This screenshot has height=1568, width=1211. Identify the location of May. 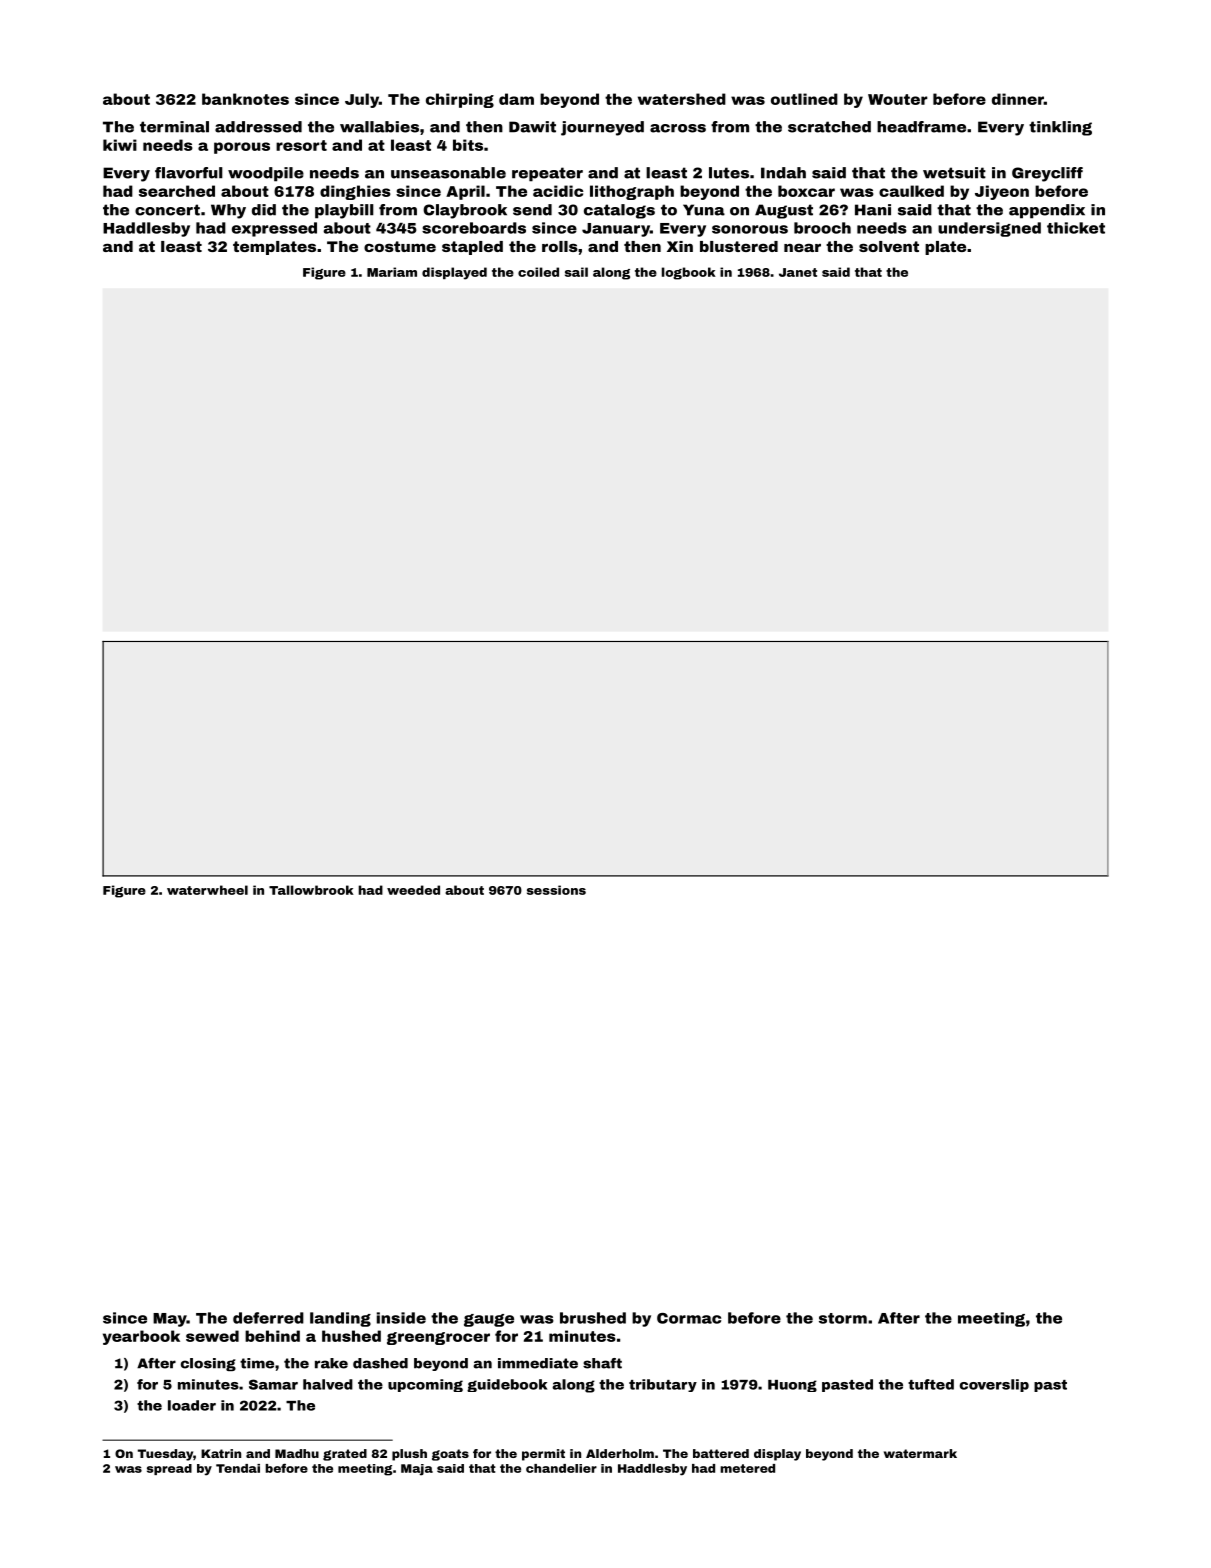
(170, 1320).
